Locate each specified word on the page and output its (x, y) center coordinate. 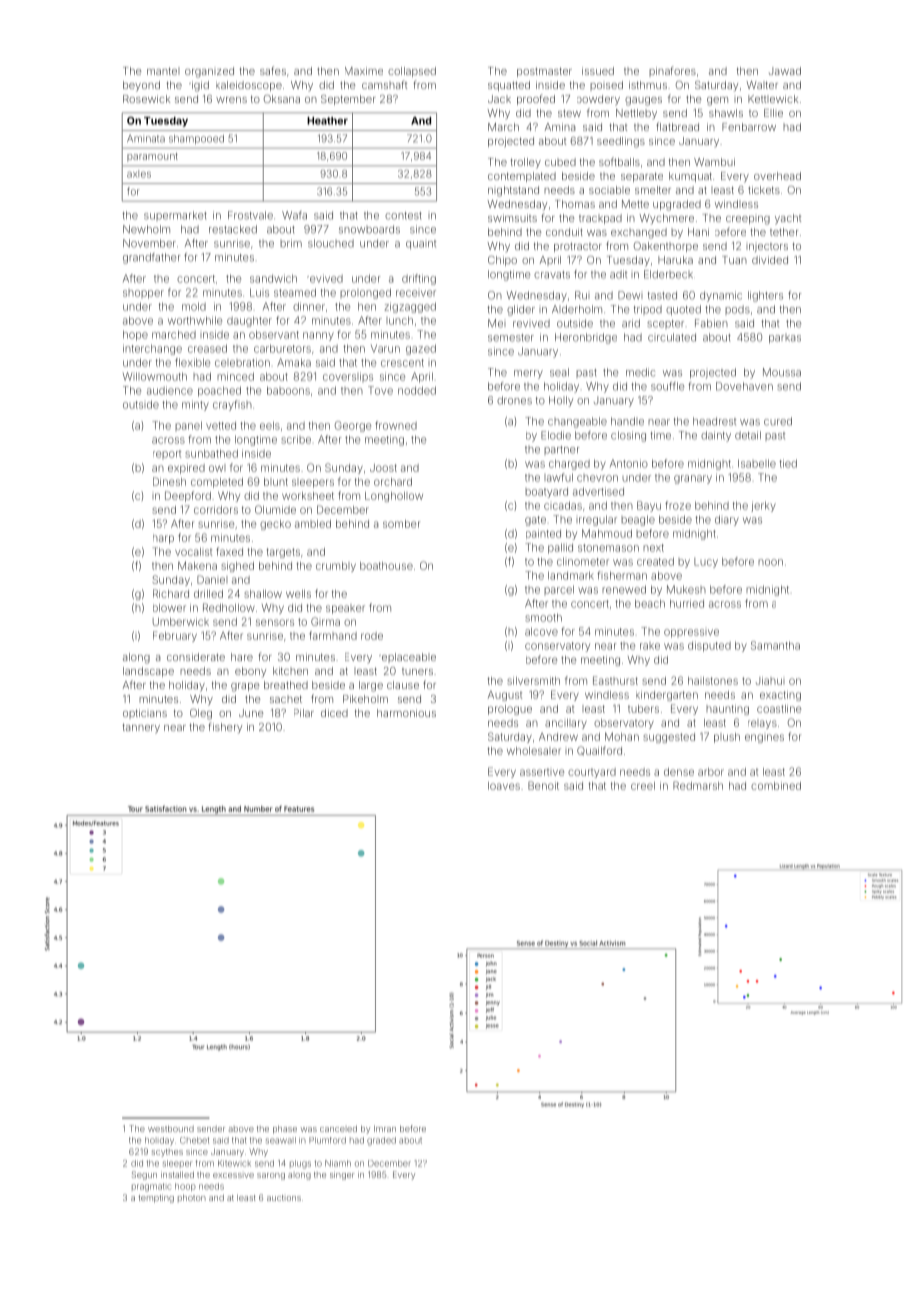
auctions (284, 1198)
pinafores (672, 71)
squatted (509, 86)
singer (342, 1175)
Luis (259, 292)
